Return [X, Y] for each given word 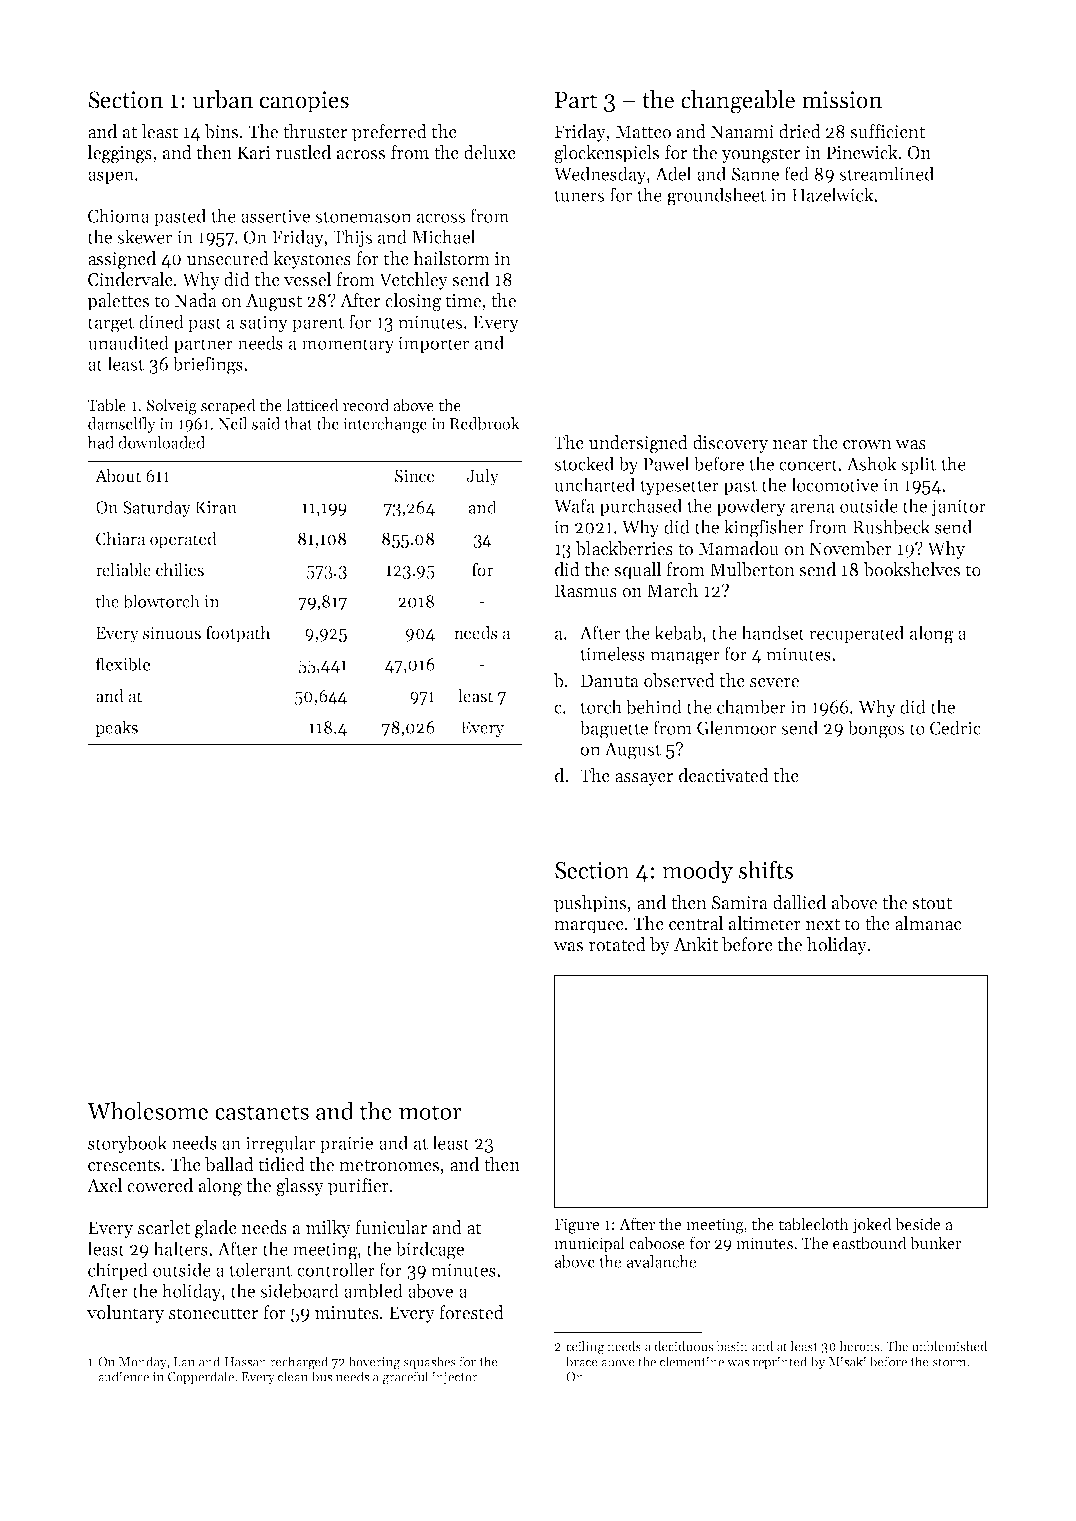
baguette [613, 729]
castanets [262, 1112]
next [823, 924]
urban [222, 99]
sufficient [887, 131]
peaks [116, 728]
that [298, 423]
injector [455, 1378]
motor [430, 1112]
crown [867, 445]
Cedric [955, 727]
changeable [738, 102]
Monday [143, 1363]
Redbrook [485, 423]
